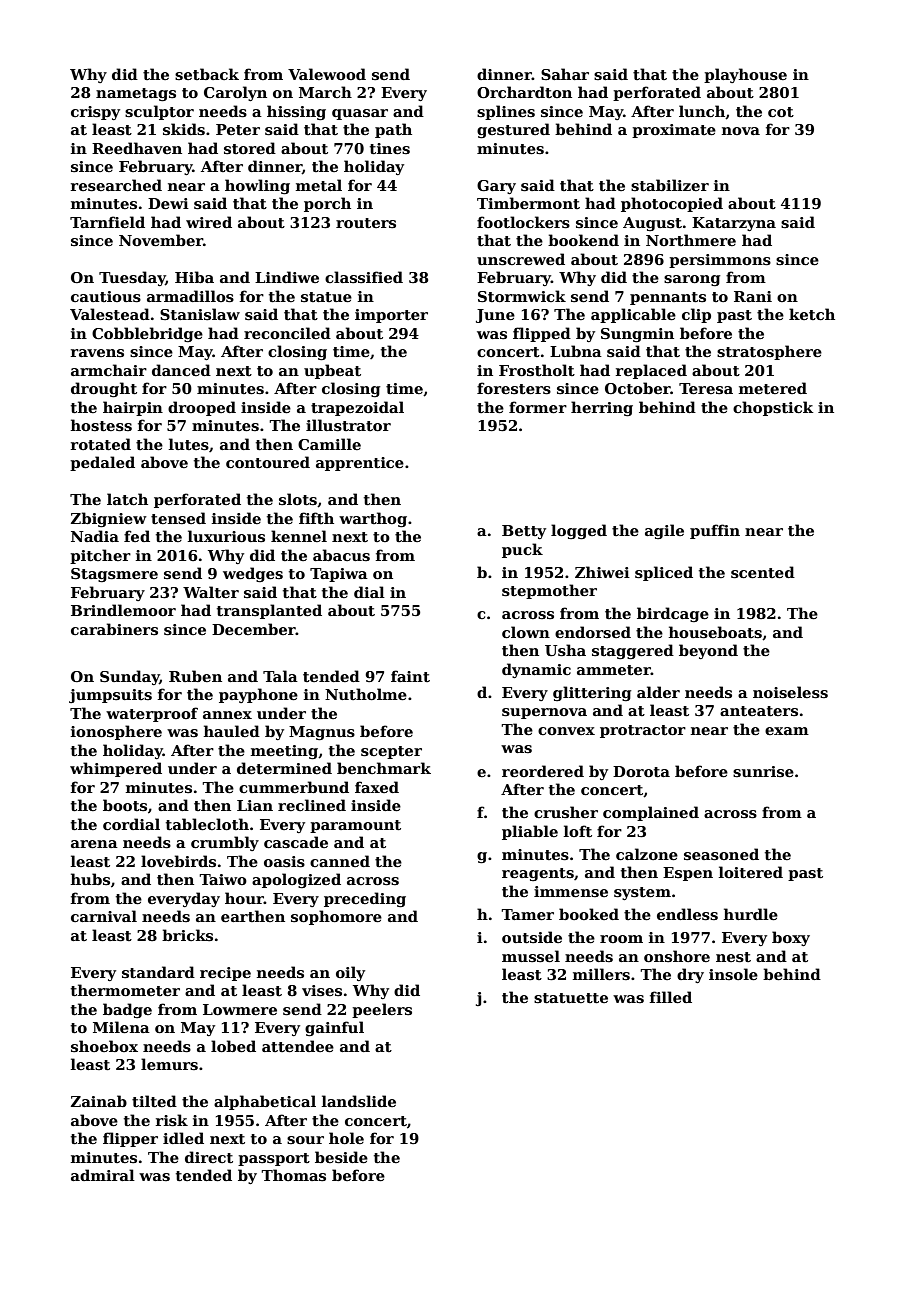 The width and height of the page is (908, 1316). Describe the element at coordinates (763, 771) in the page. I see `sunrise` at that location.
